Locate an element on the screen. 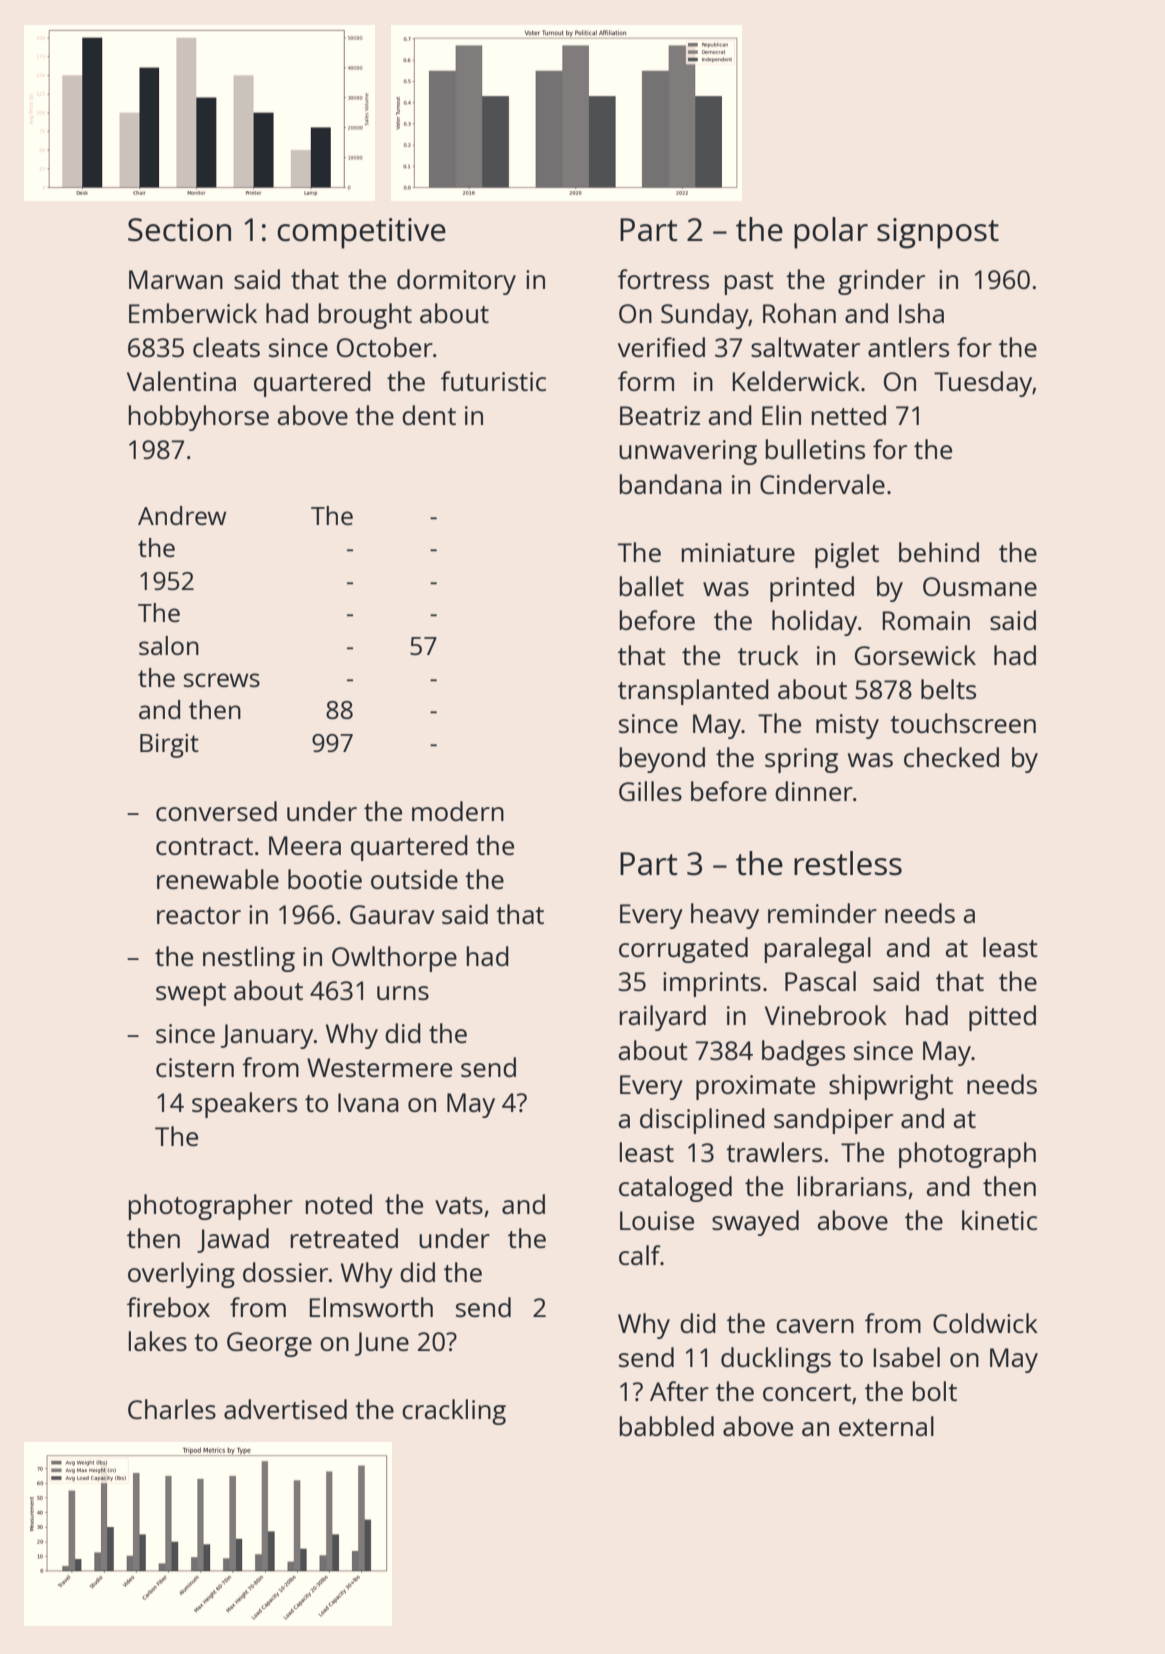 The width and height of the screenshot is (1165, 1654). vats is located at coordinates (459, 1205).
